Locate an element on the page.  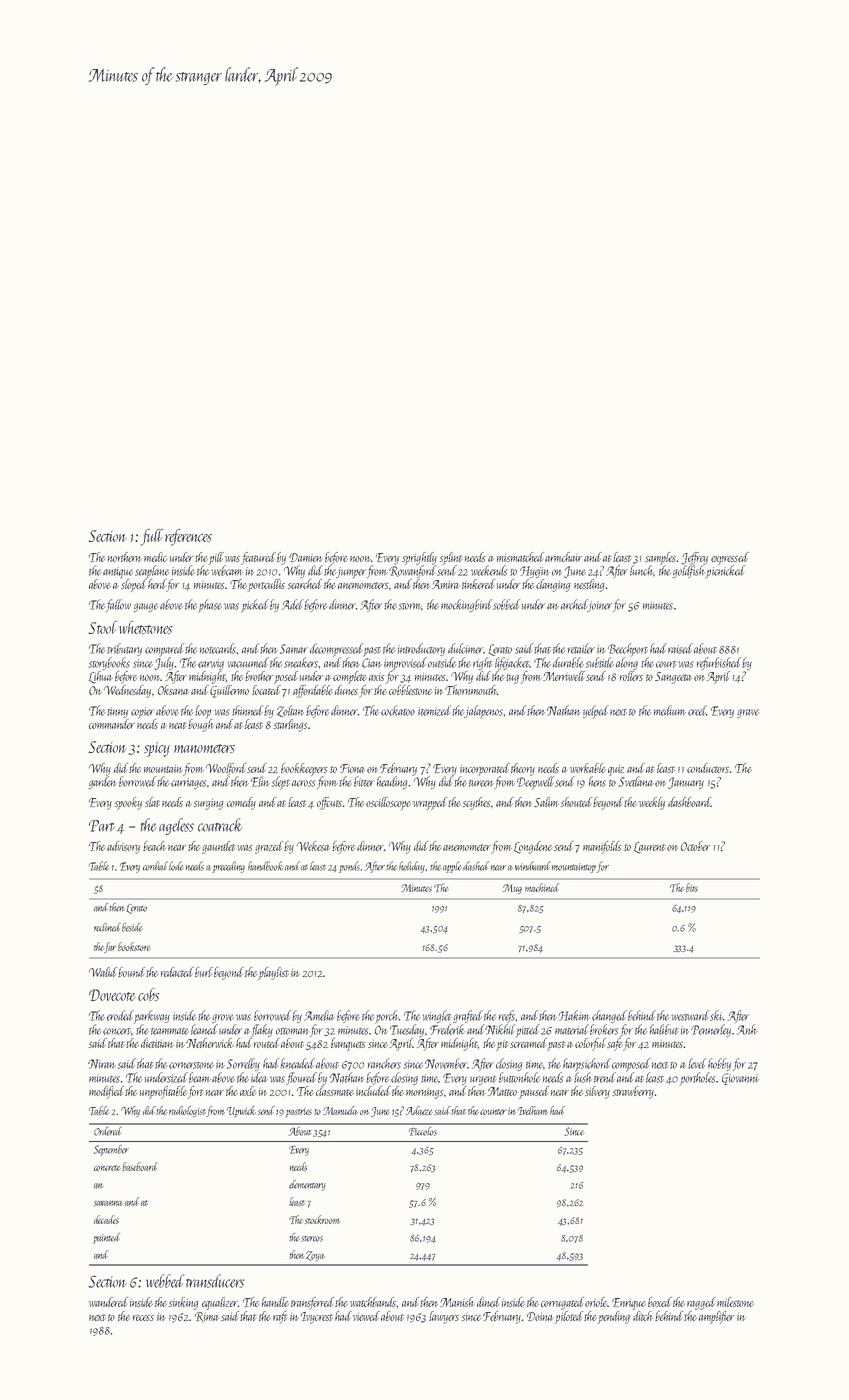
wandered is located at coordinates (108, 1302).
